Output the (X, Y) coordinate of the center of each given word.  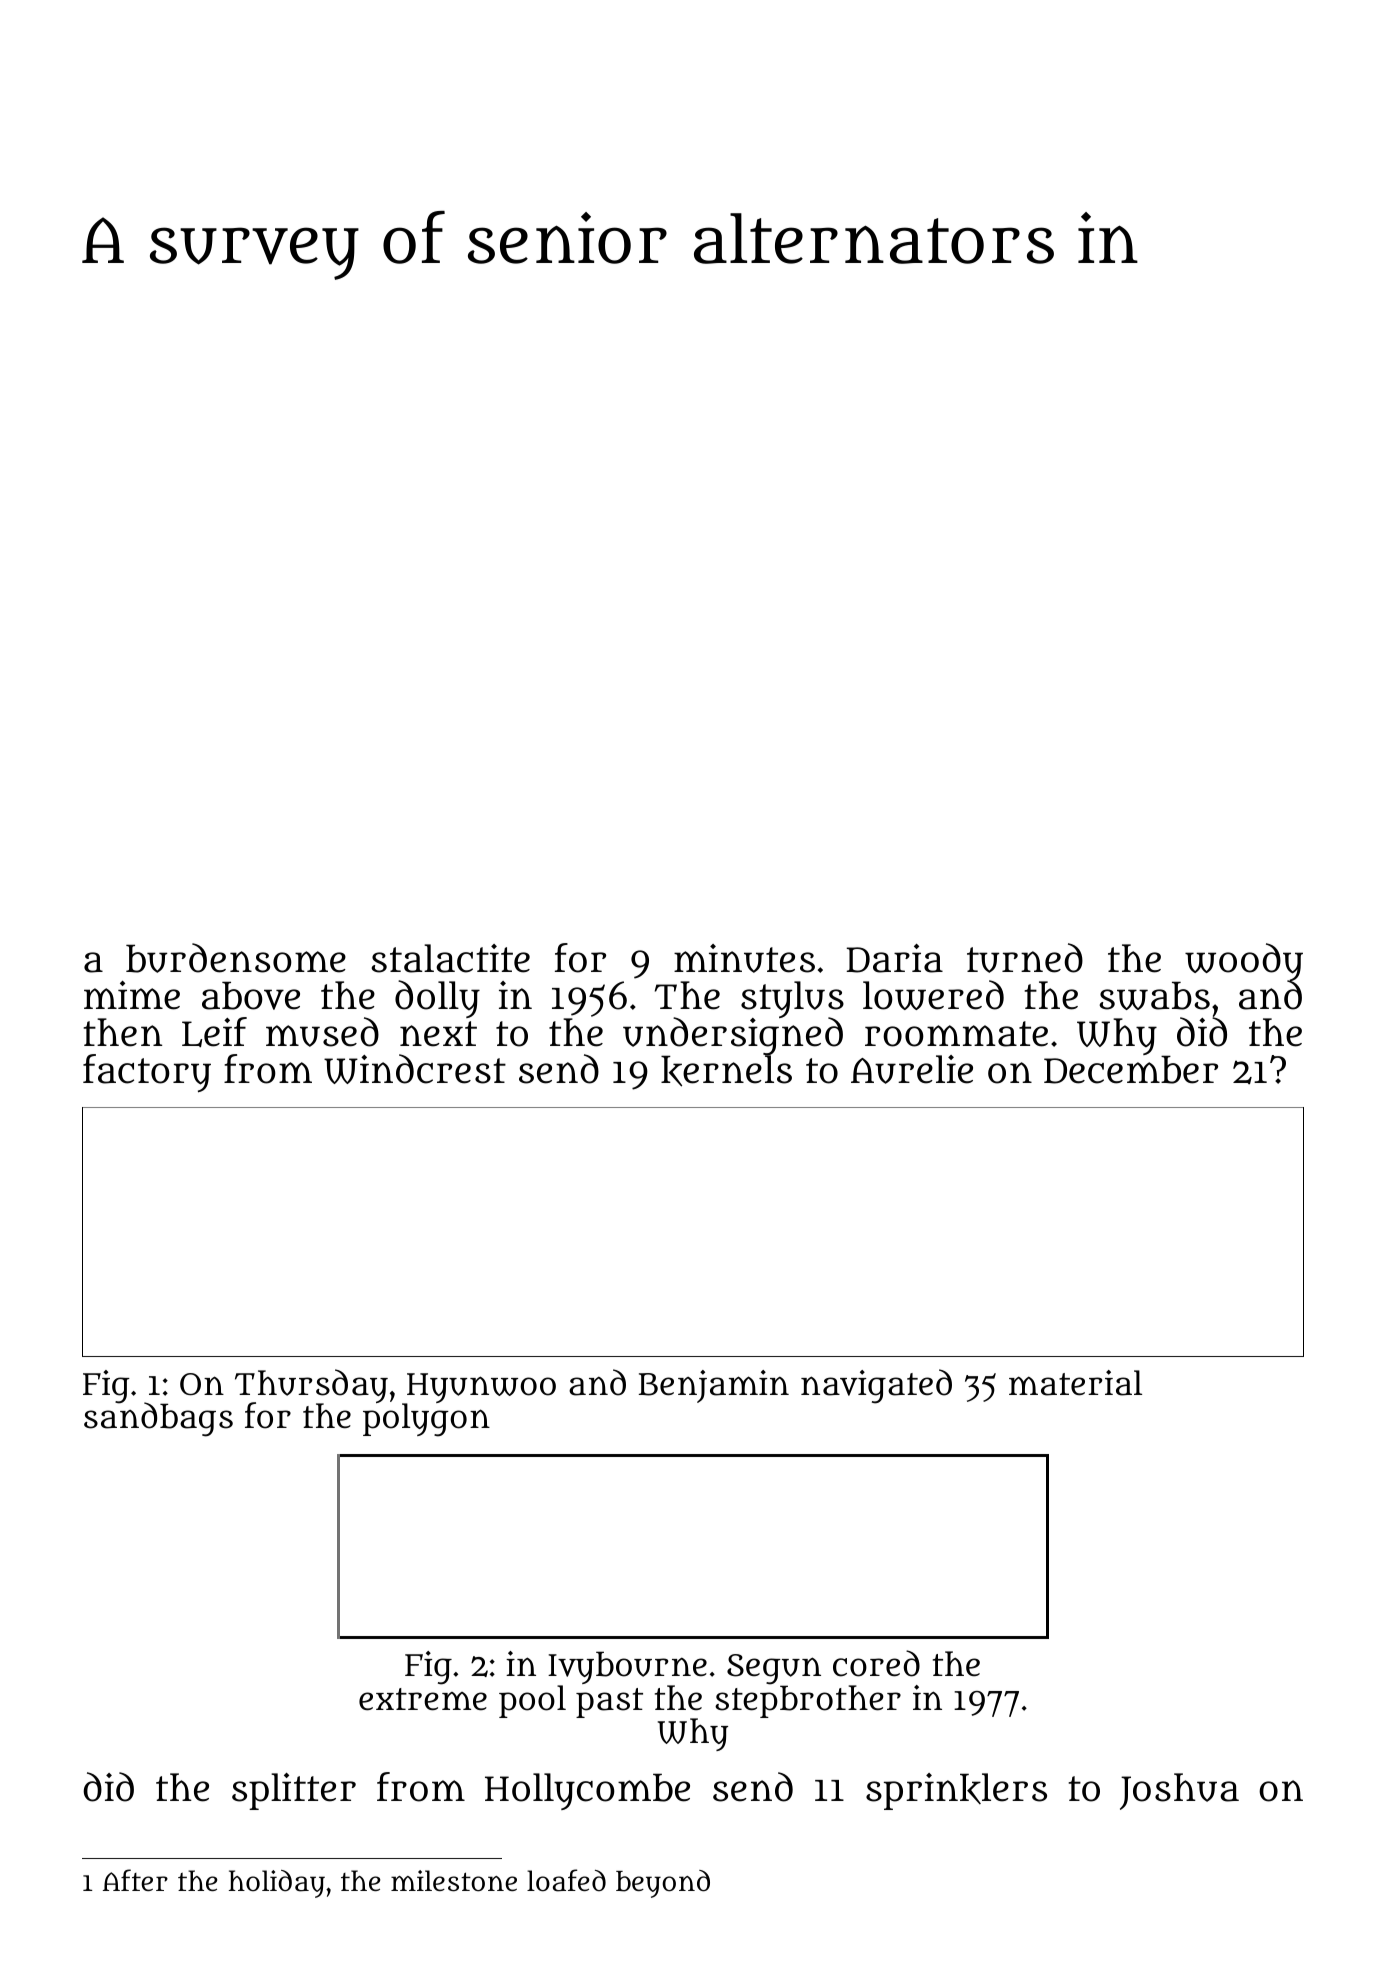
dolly (437, 999)
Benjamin (714, 1386)
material (1075, 1383)
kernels (726, 1071)
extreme (423, 1699)
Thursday (311, 1386)
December (1131, 1070)
